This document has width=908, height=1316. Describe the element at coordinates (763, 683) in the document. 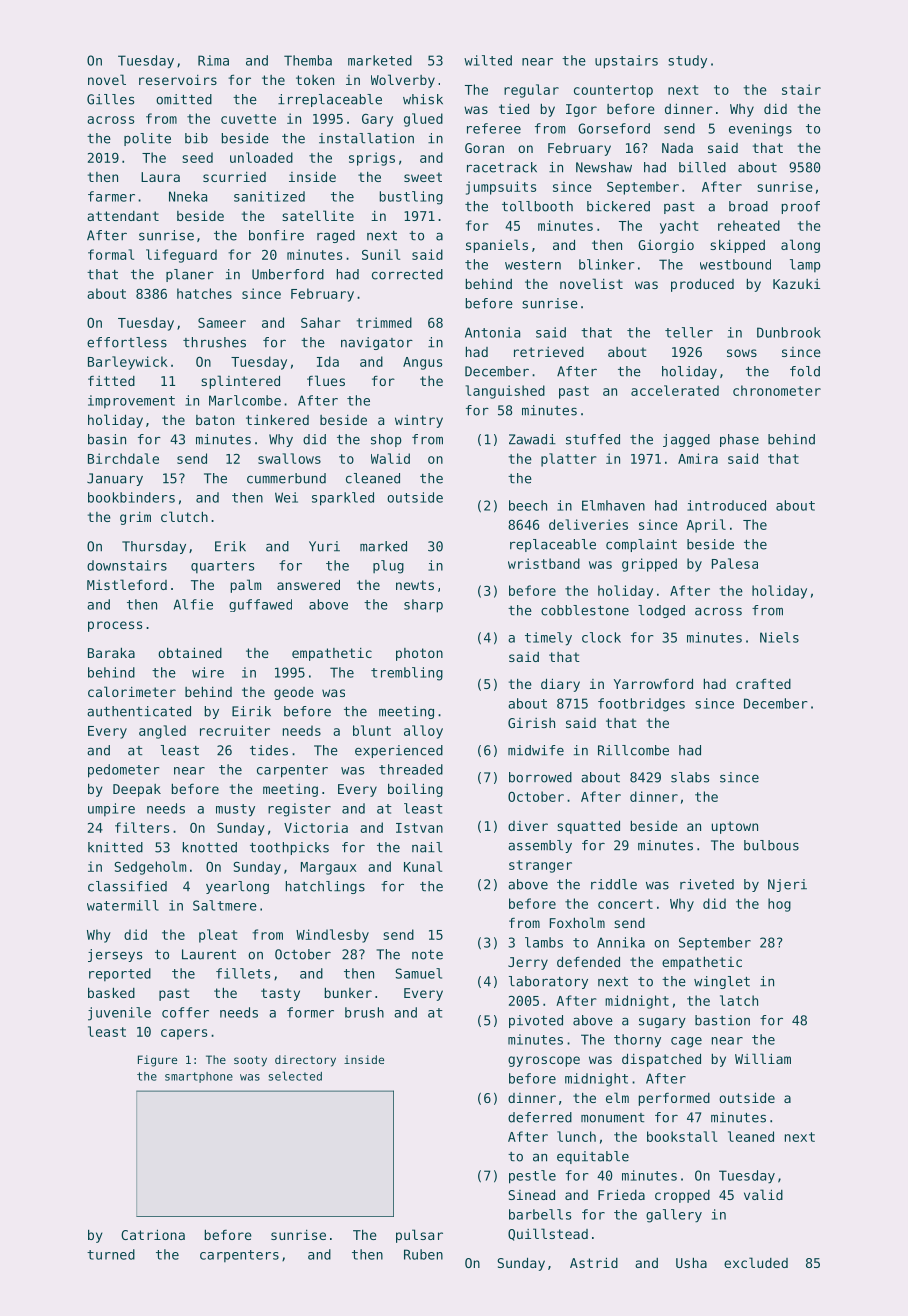

I see `crafted` at that location.
